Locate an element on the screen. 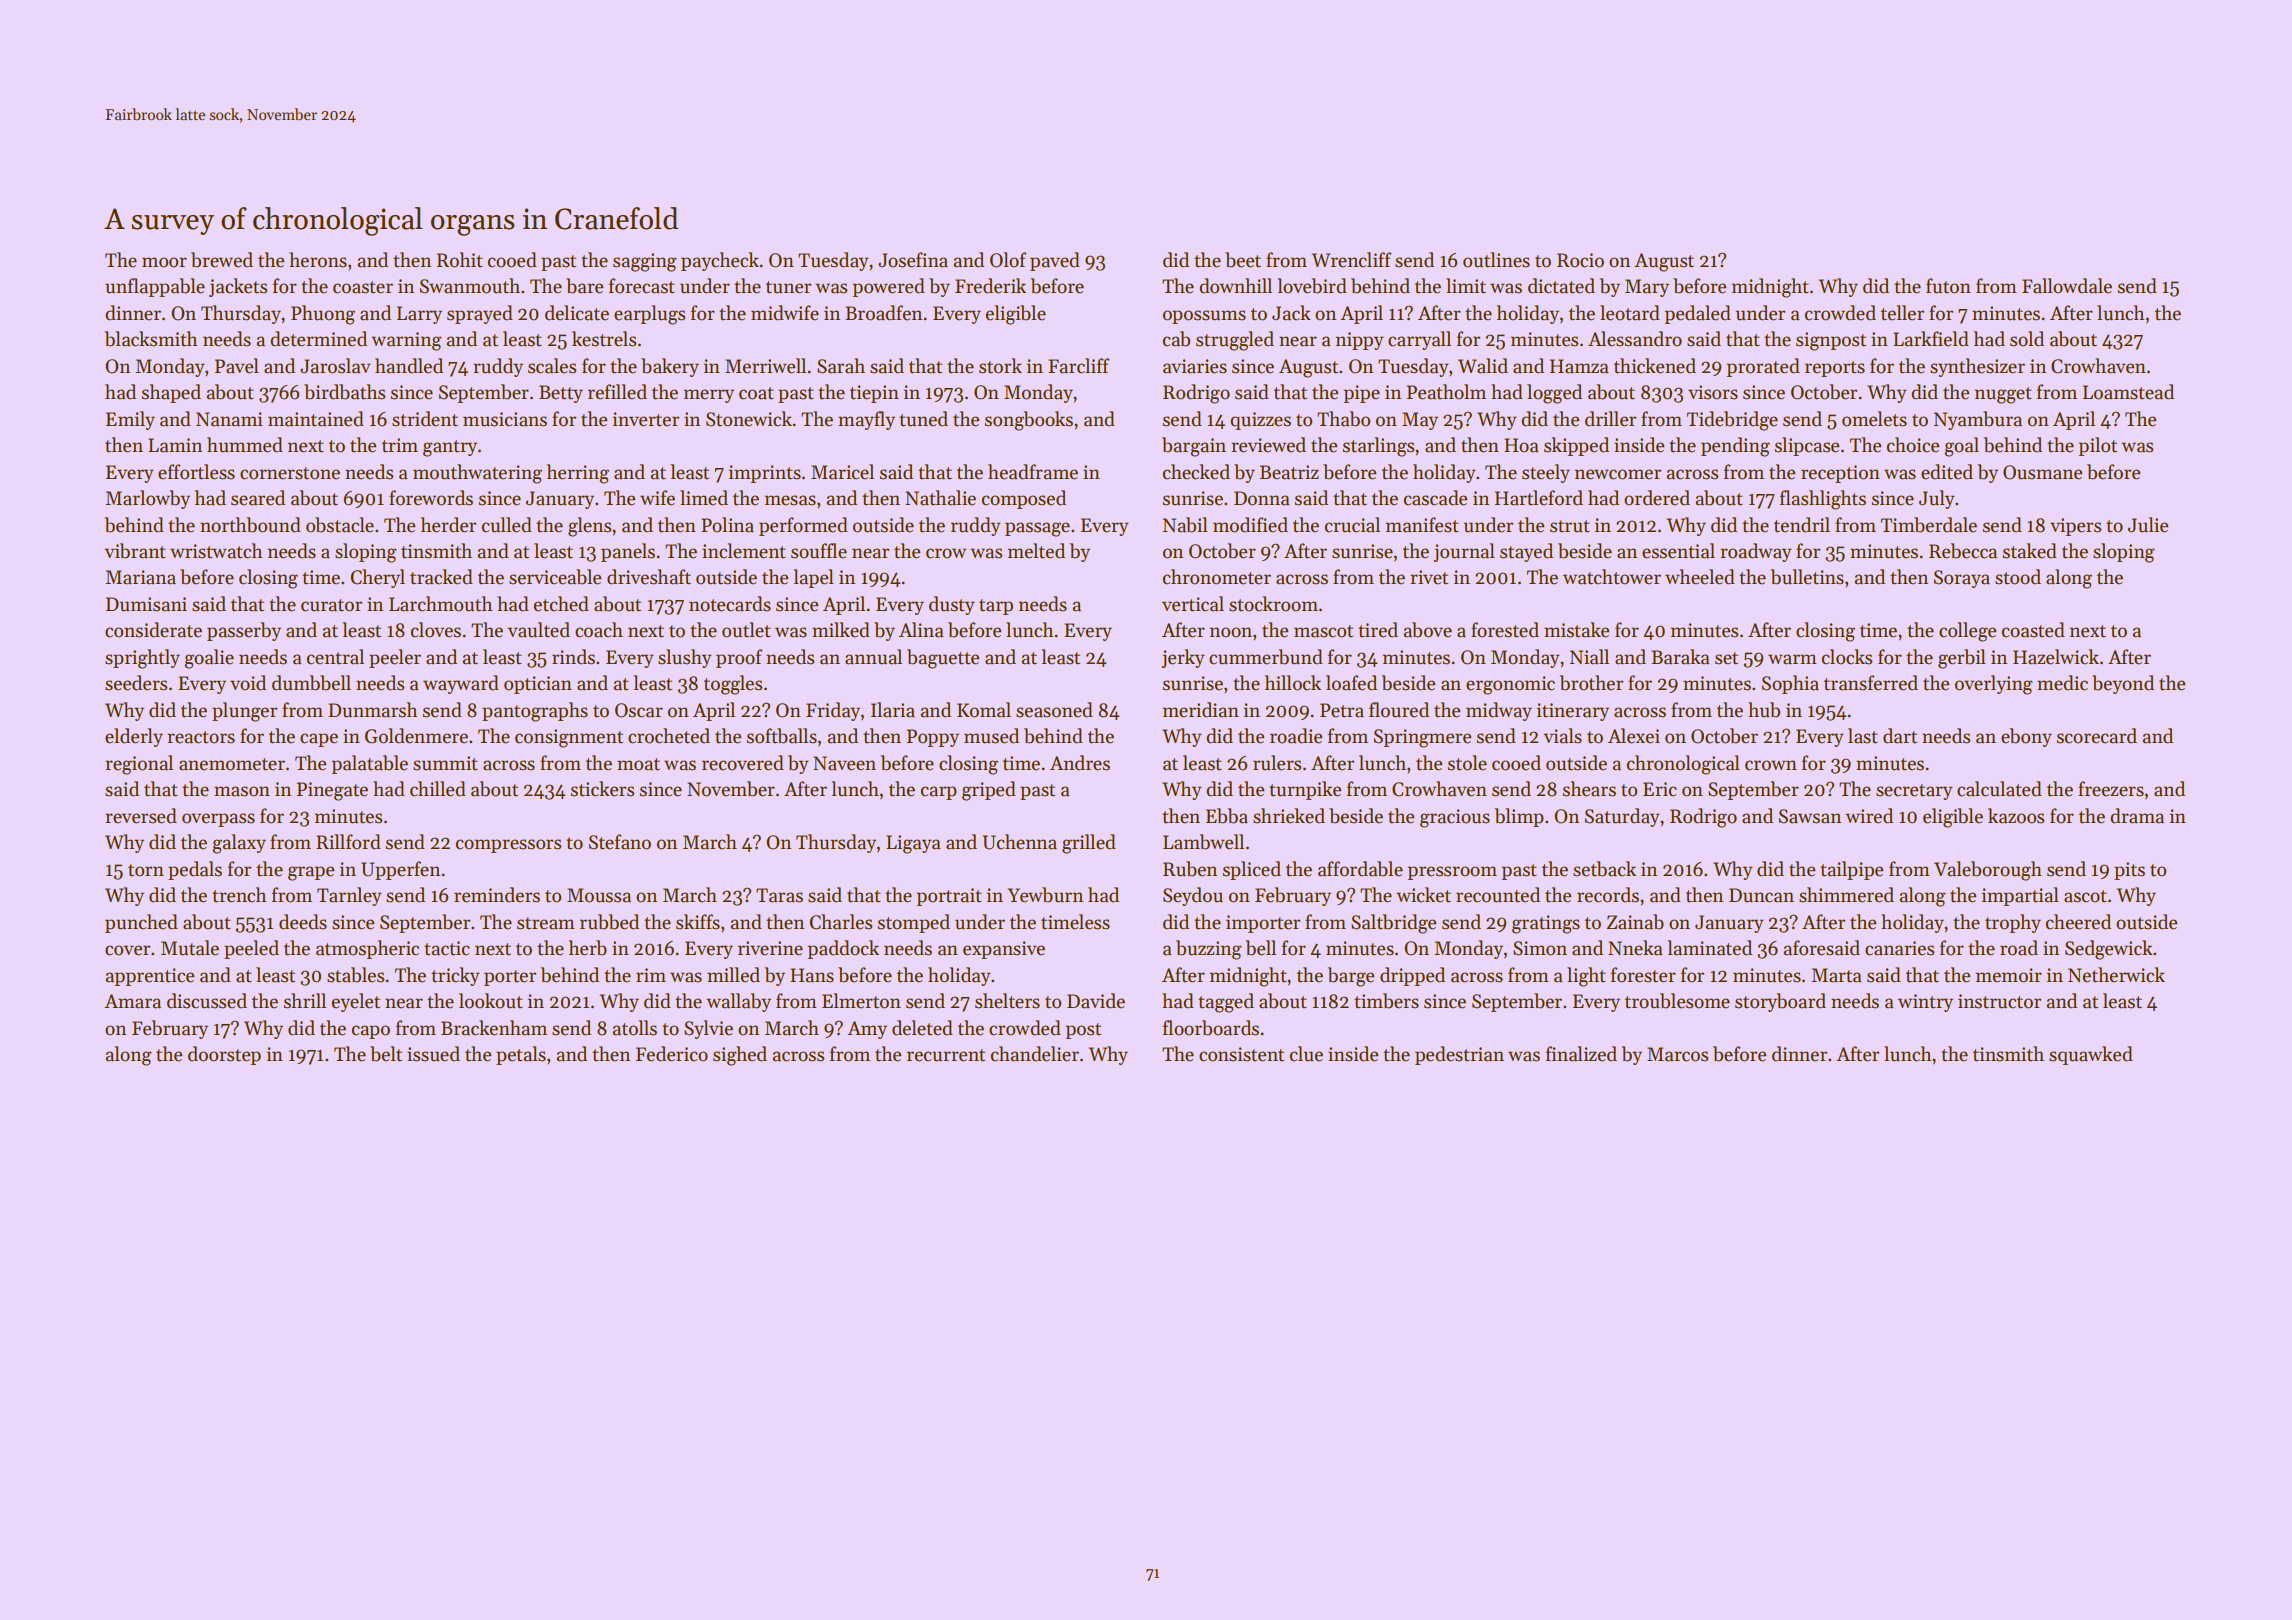 The width and height of the screenshot is (2292, 1620). rinds is located at coordinates (573, 657).
